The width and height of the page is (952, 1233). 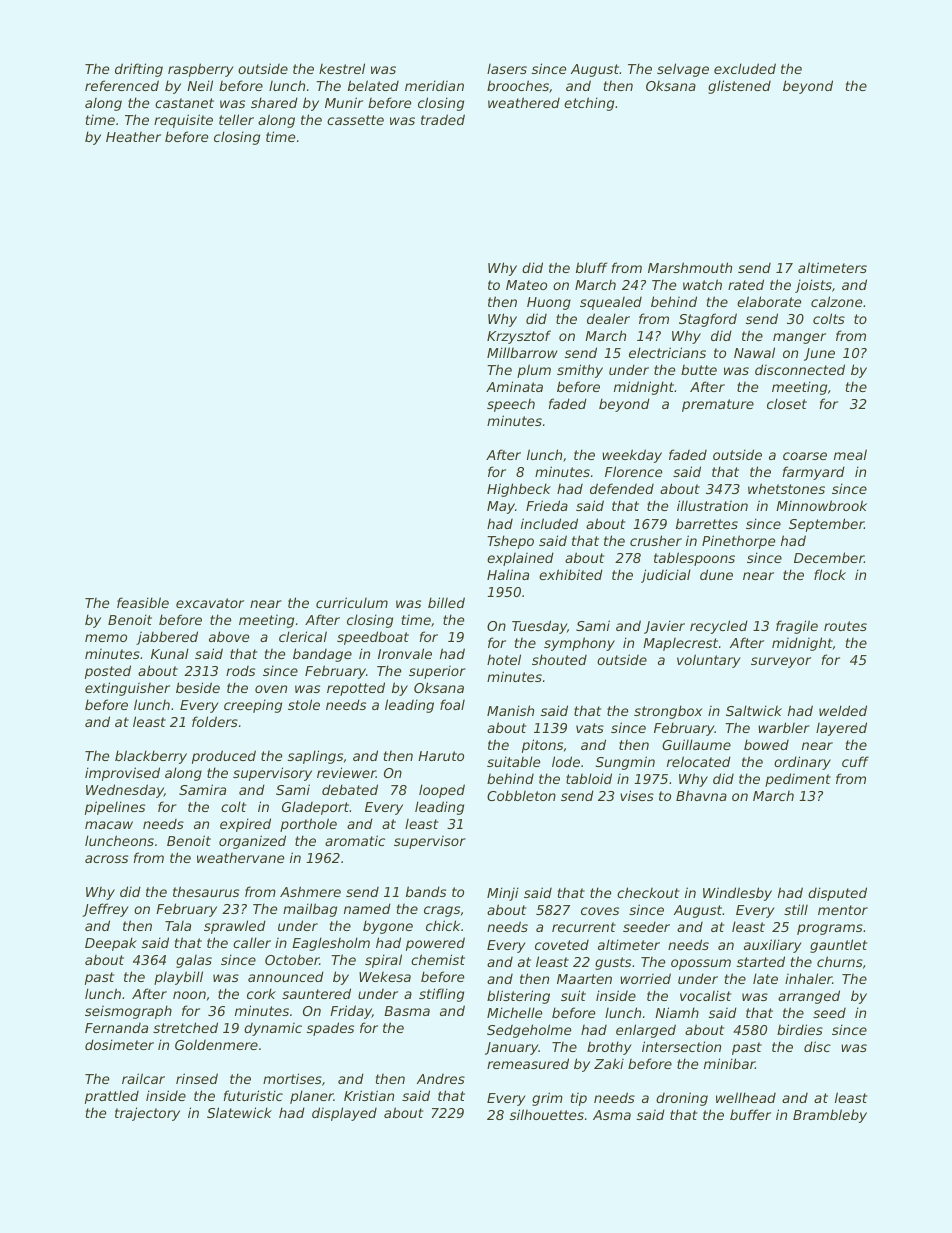 What do you see at coordinates (443, 119) in the page?
I see `traded` at bounding box center [443, 119].
